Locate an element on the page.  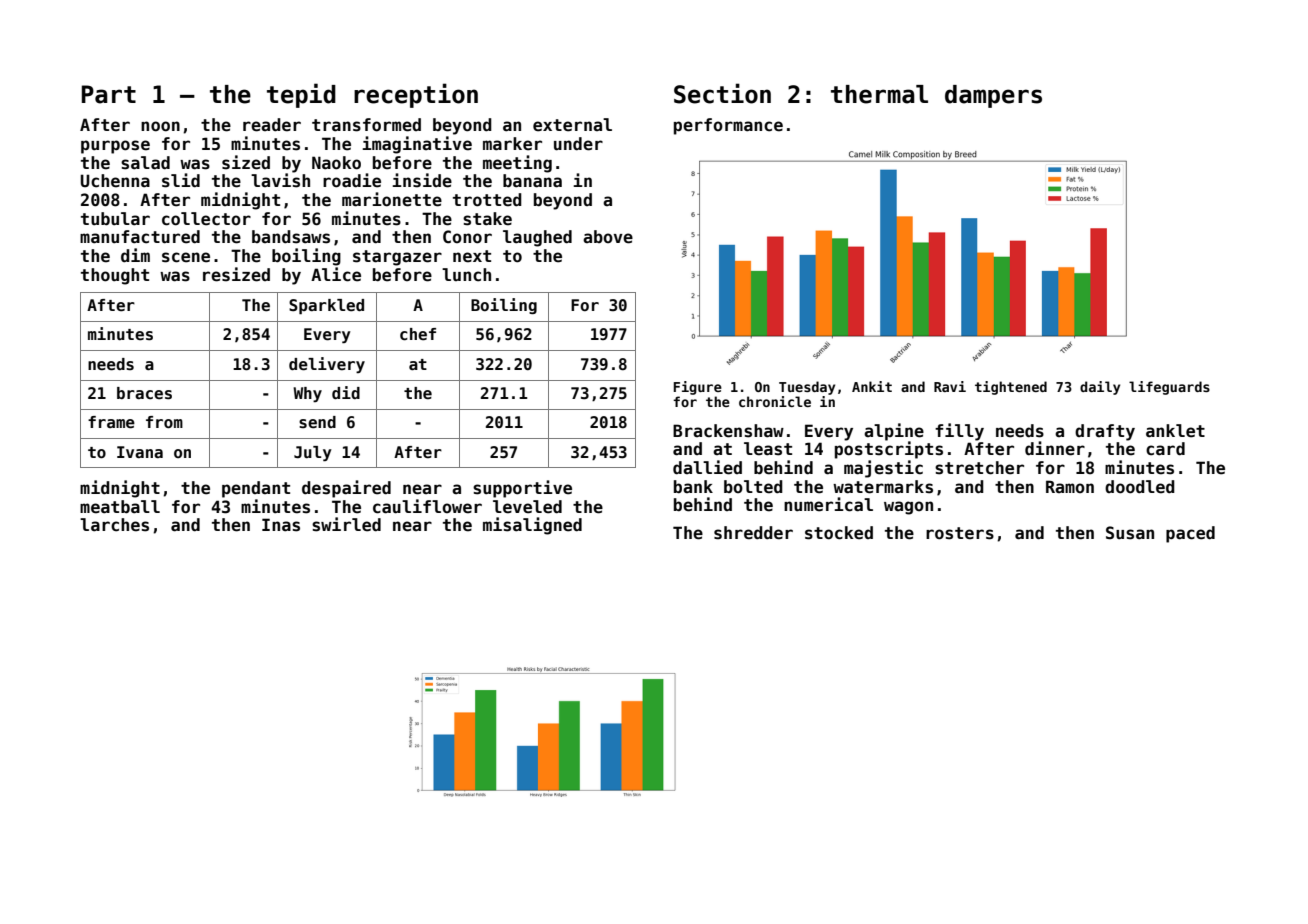
Part is located at coordinates (109, 94).
